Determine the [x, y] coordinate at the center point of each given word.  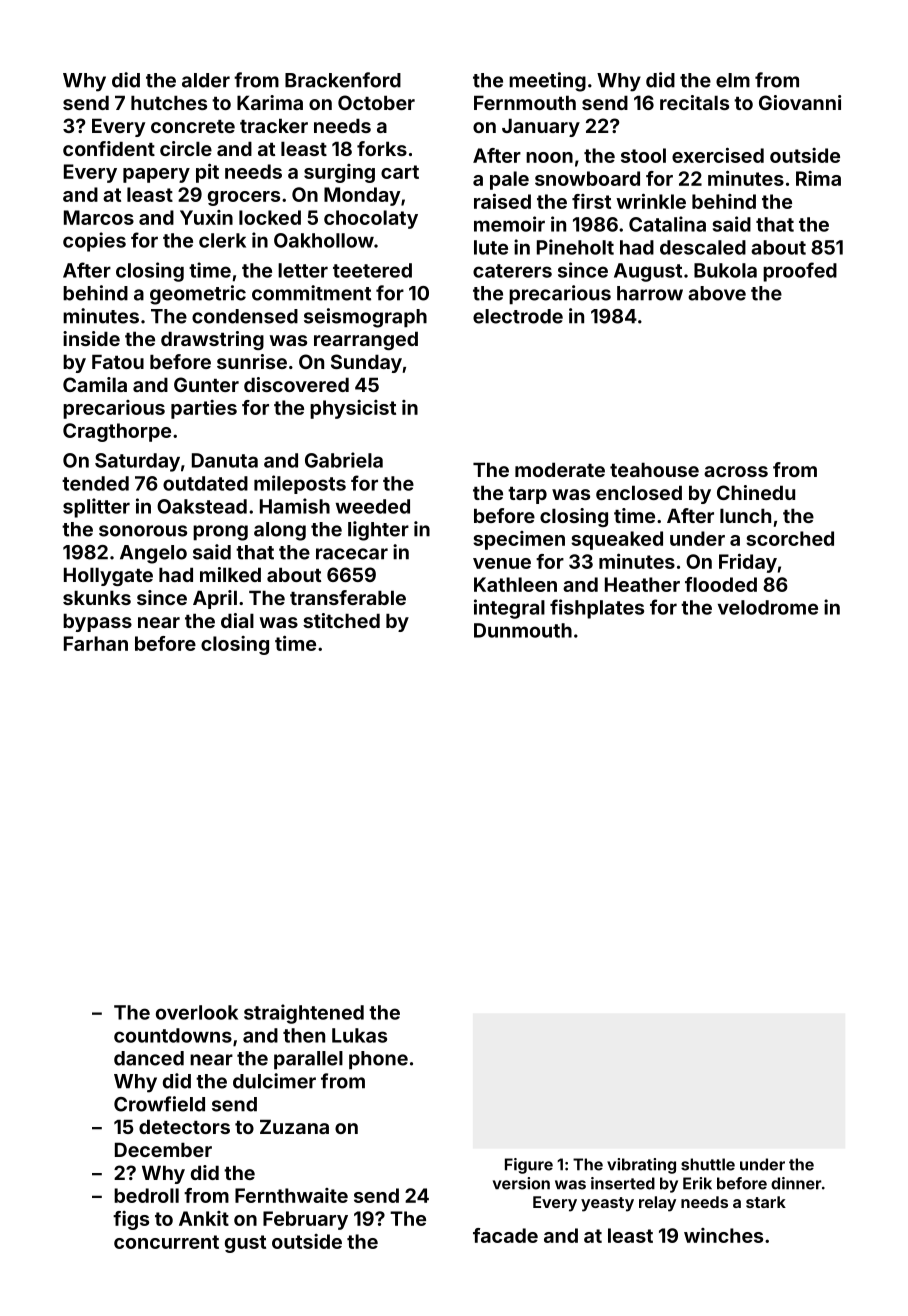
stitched [341, 620]
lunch [745, 515]
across [736, 471]
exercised [718, 155]
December [163, 1149]
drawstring [212, 340]
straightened [304, 1014]
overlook [197, 1012]
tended [95, 483]
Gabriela [344, 460]
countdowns [173, 1035]
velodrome [768, 607]
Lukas [359, 1035]
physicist [353, 409]
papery [156, 175]
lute [491, 247]
